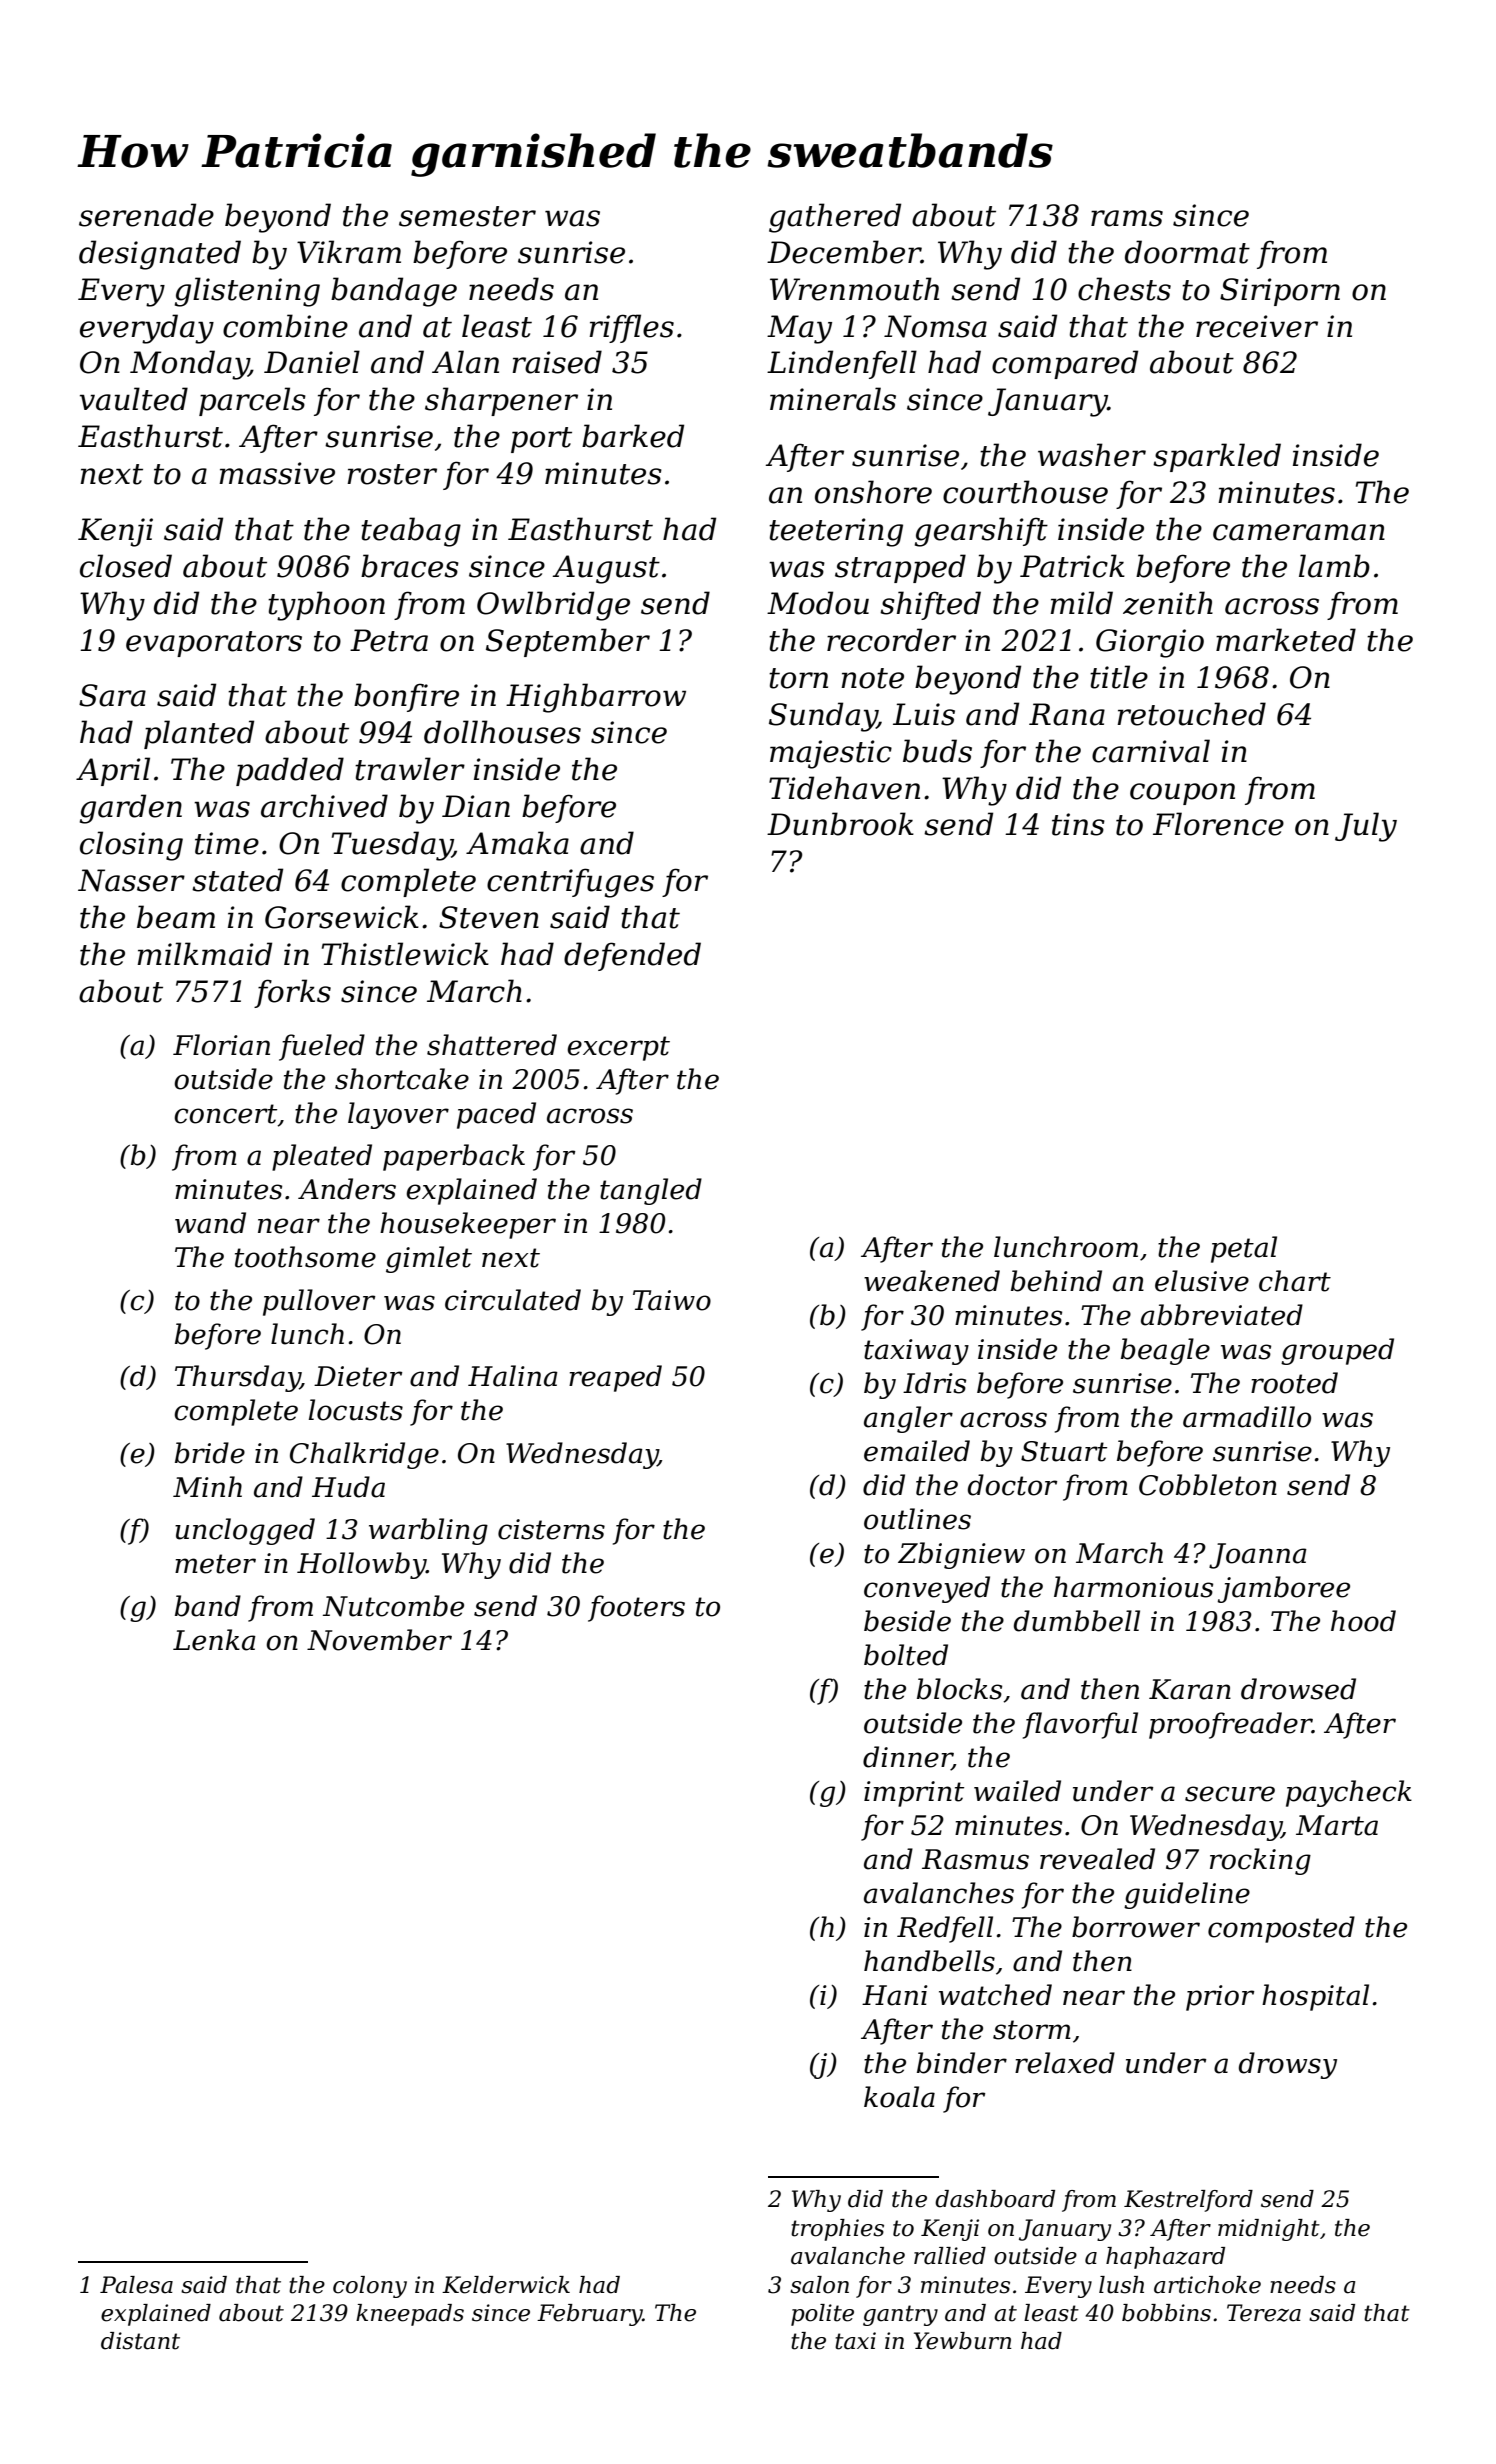 The image size is (1496, 2464). Describe the element at coordinates (428, 1531) in the document. I see `warbling` at that location.
